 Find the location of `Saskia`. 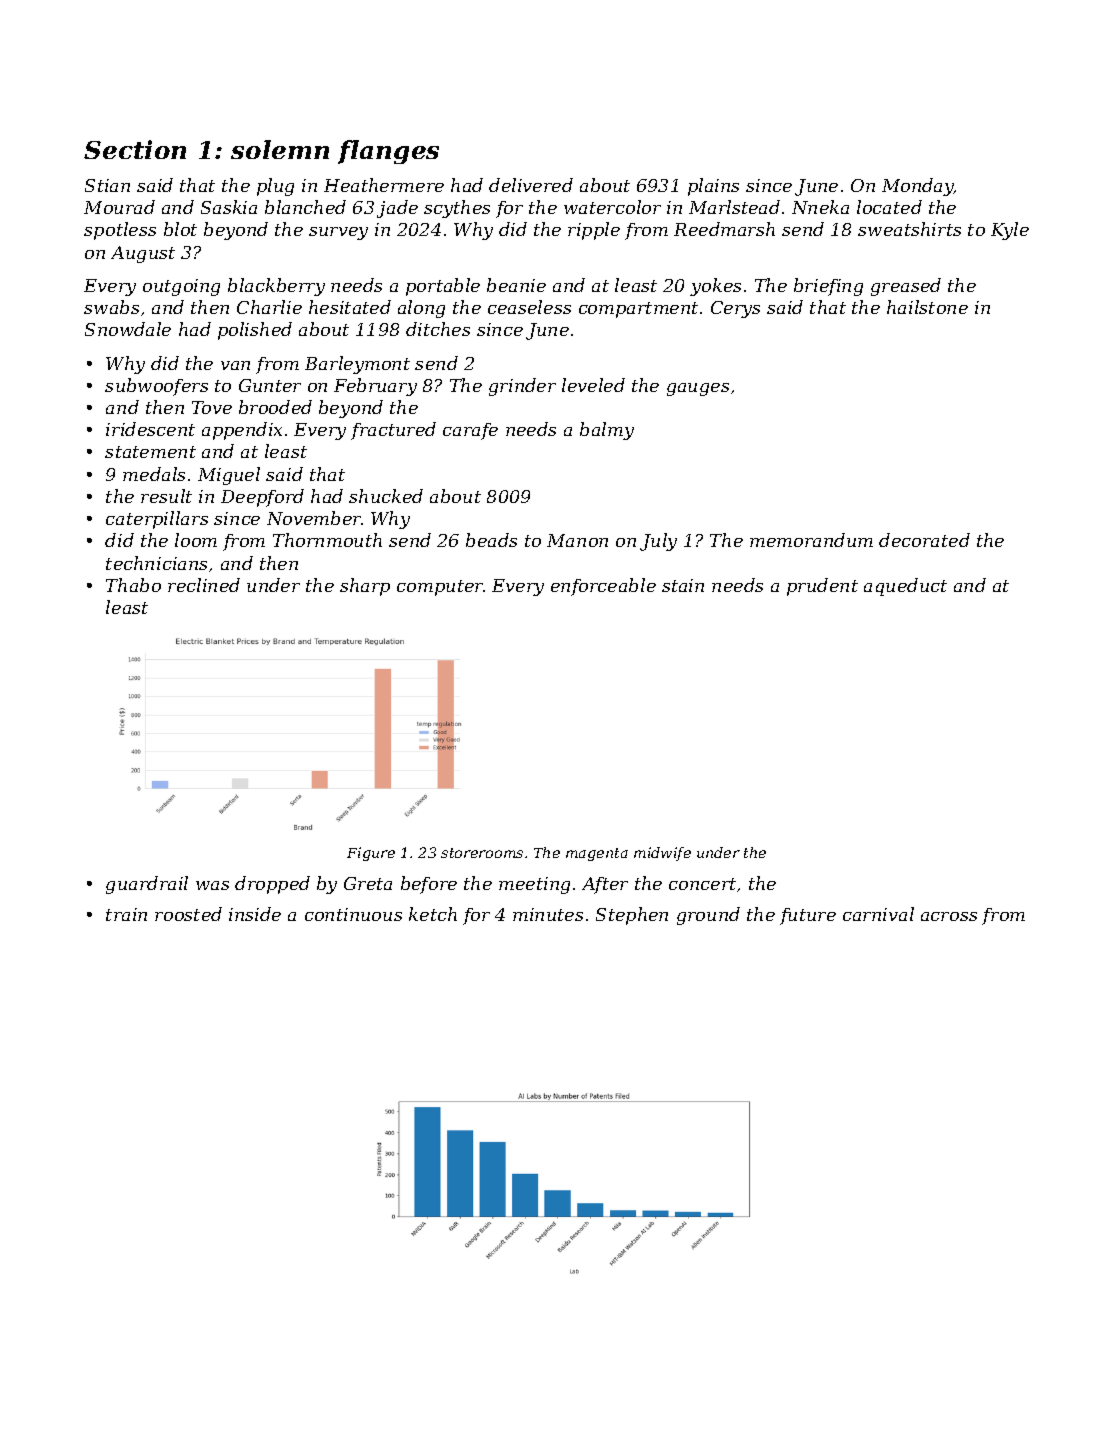

Saskia is located at coordinates (229, 207).
